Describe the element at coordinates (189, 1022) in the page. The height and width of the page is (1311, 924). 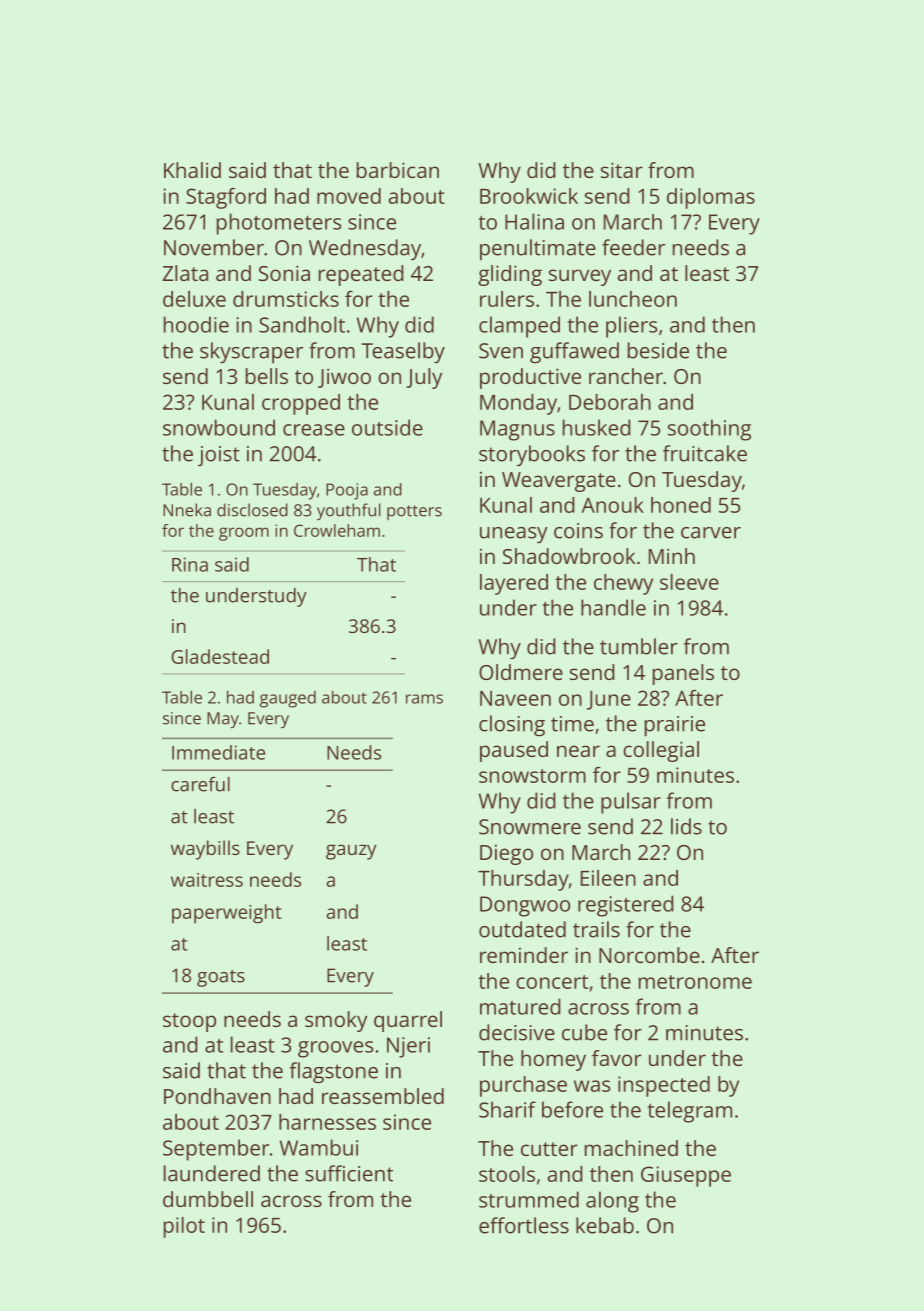
I see `stoop` at that location.
